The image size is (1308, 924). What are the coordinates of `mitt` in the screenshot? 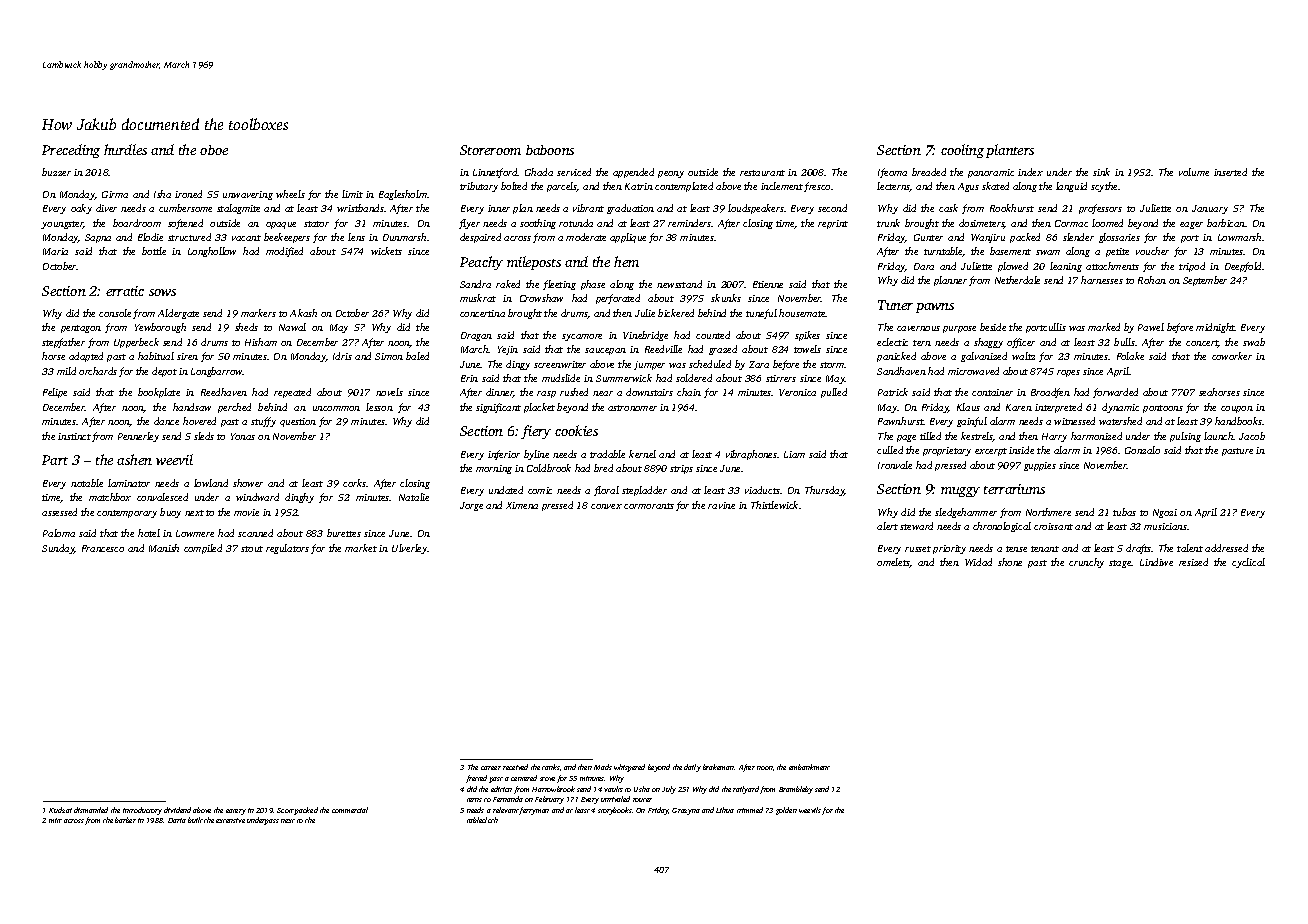 It's located at (55, 820).
